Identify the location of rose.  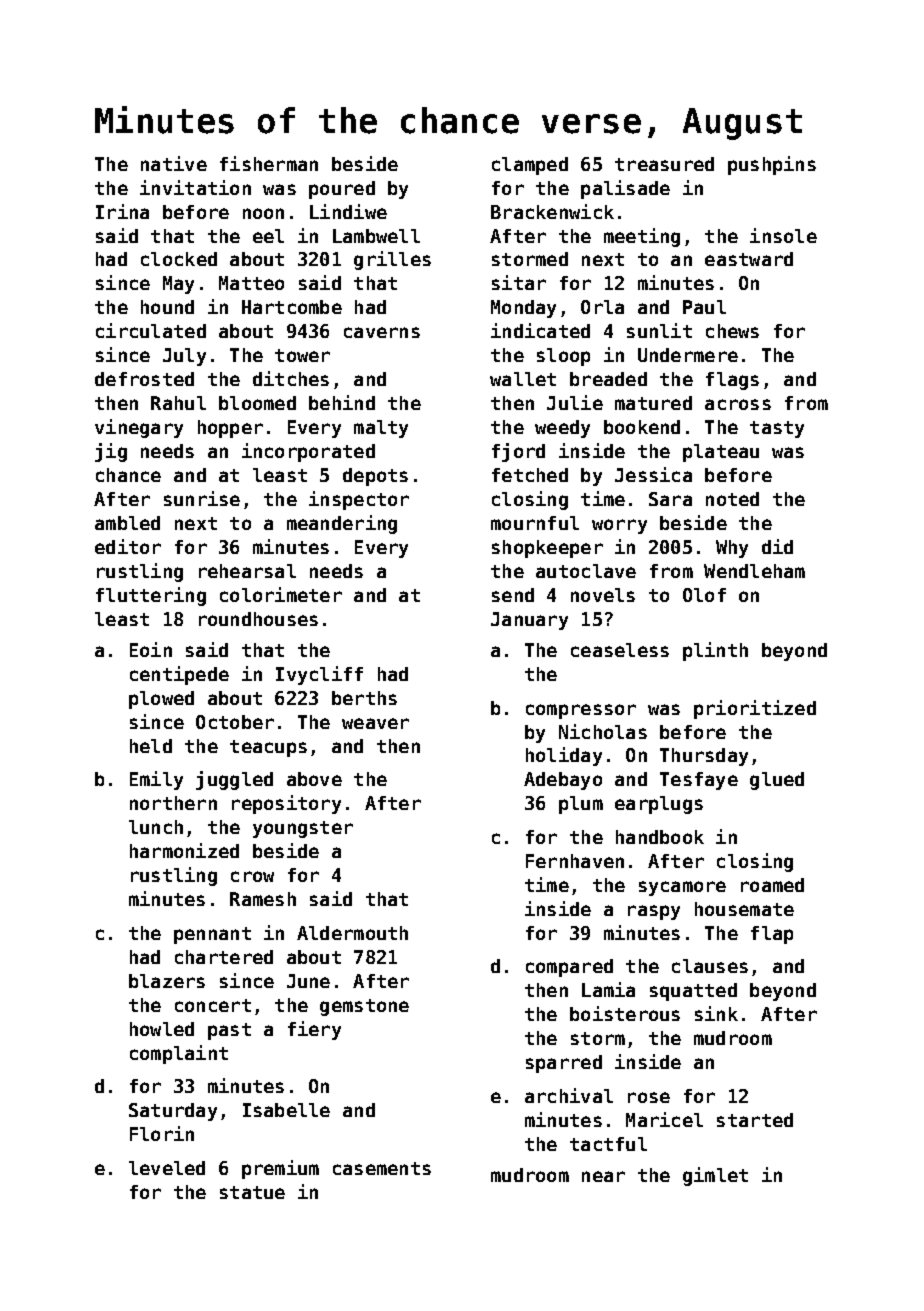
(649, 1097).
